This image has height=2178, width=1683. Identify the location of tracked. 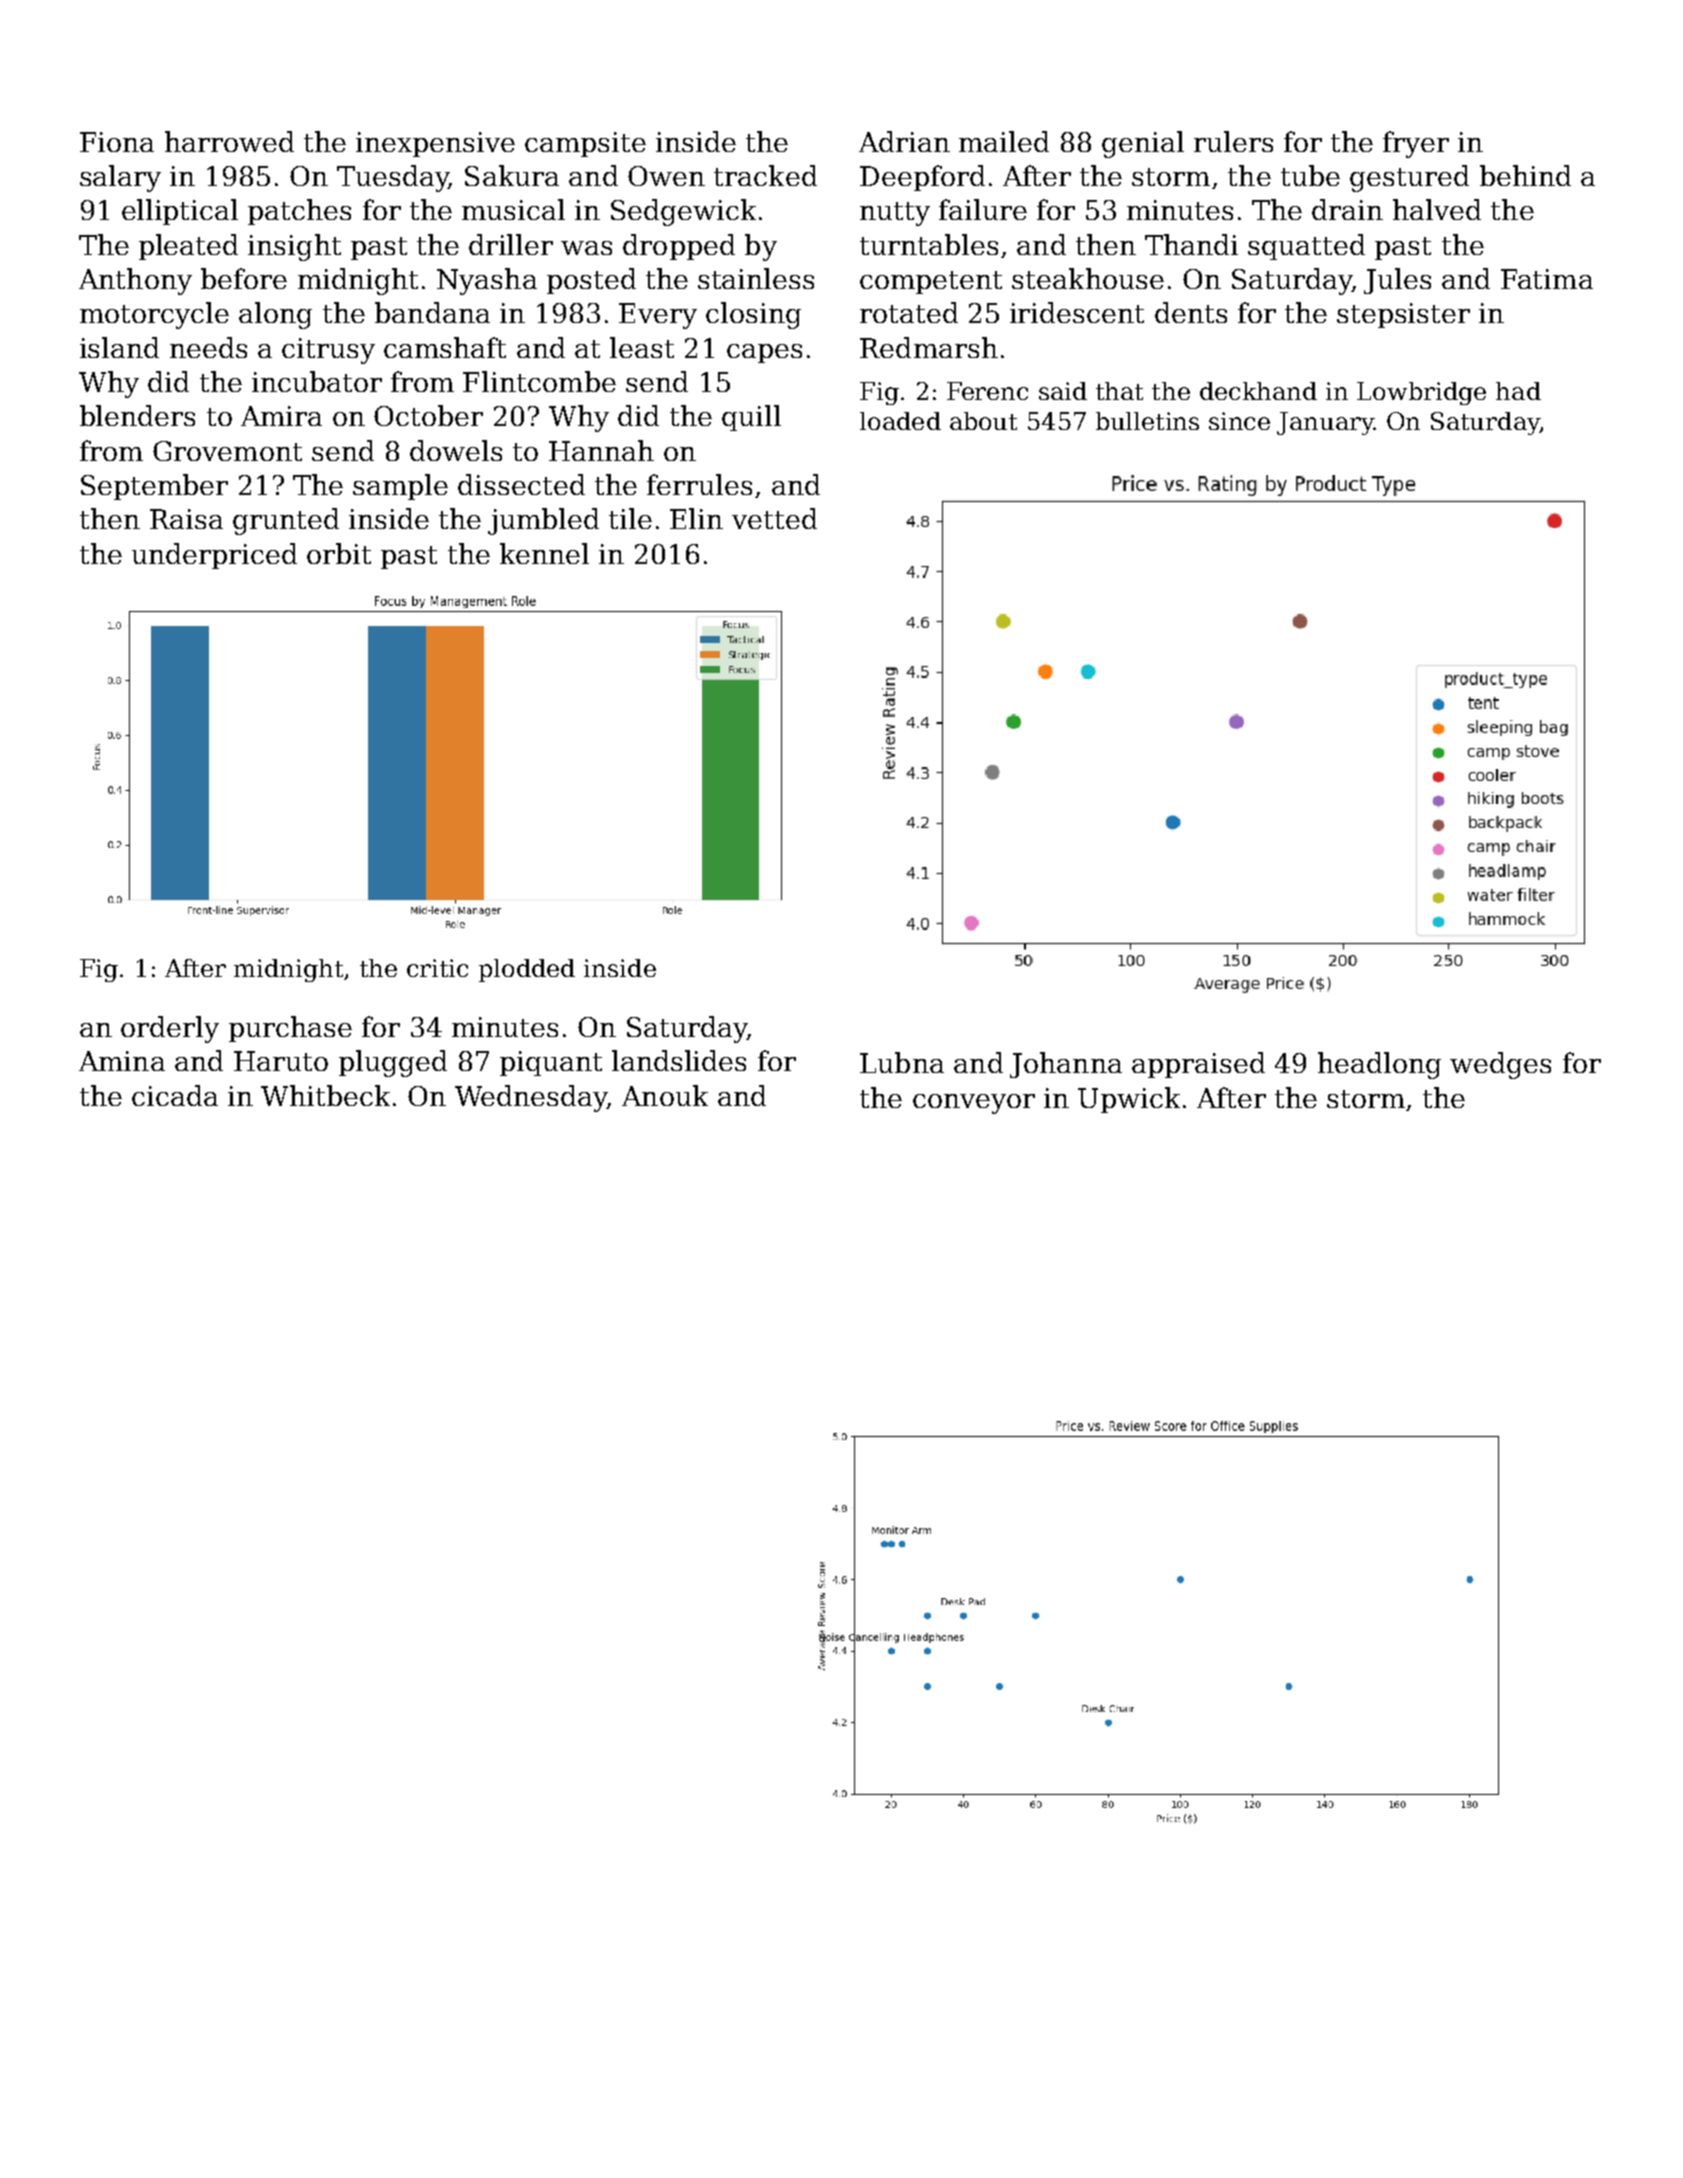
(765, 175).
